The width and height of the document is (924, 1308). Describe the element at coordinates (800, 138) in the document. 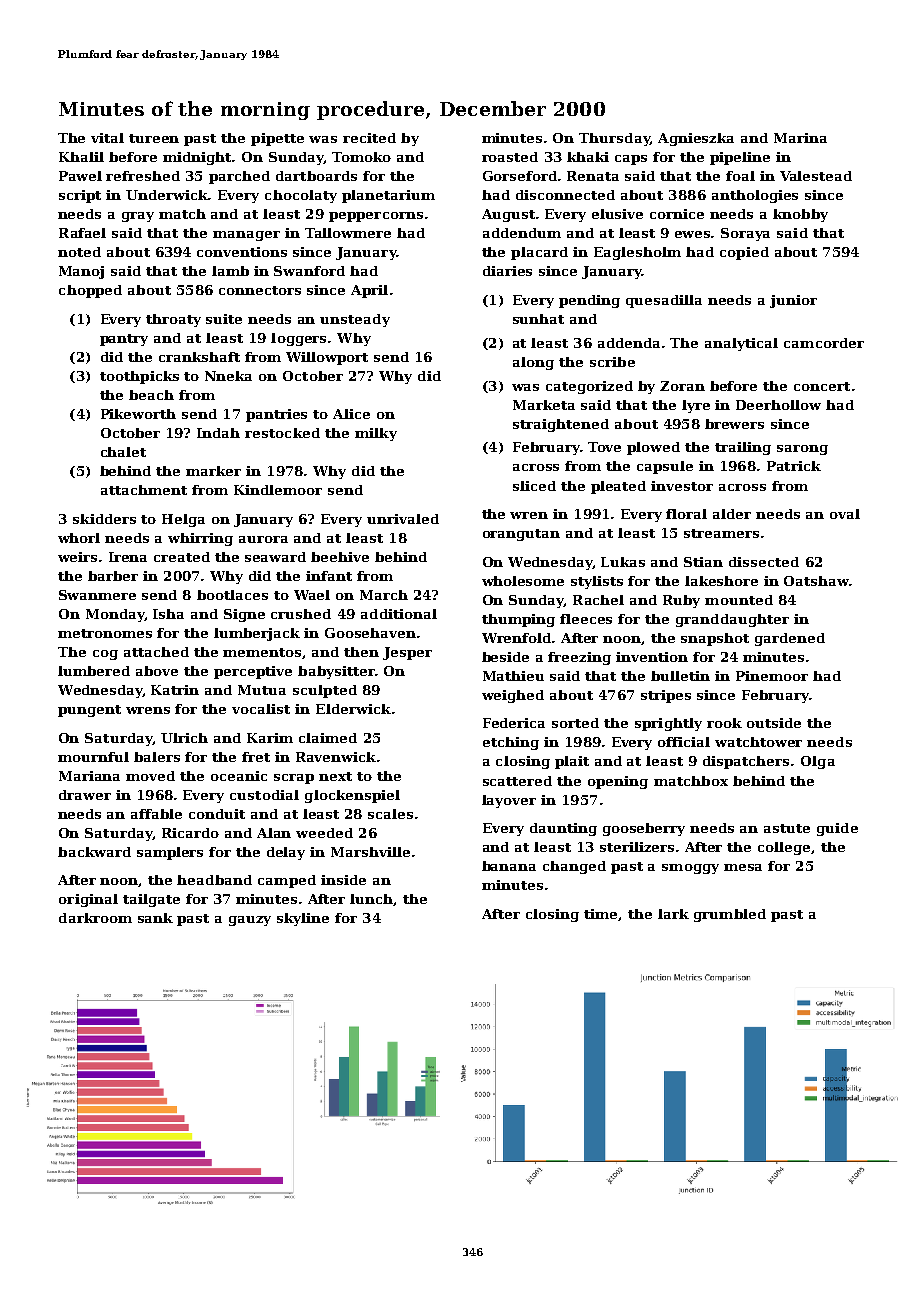

I see `Marina` at that location.
